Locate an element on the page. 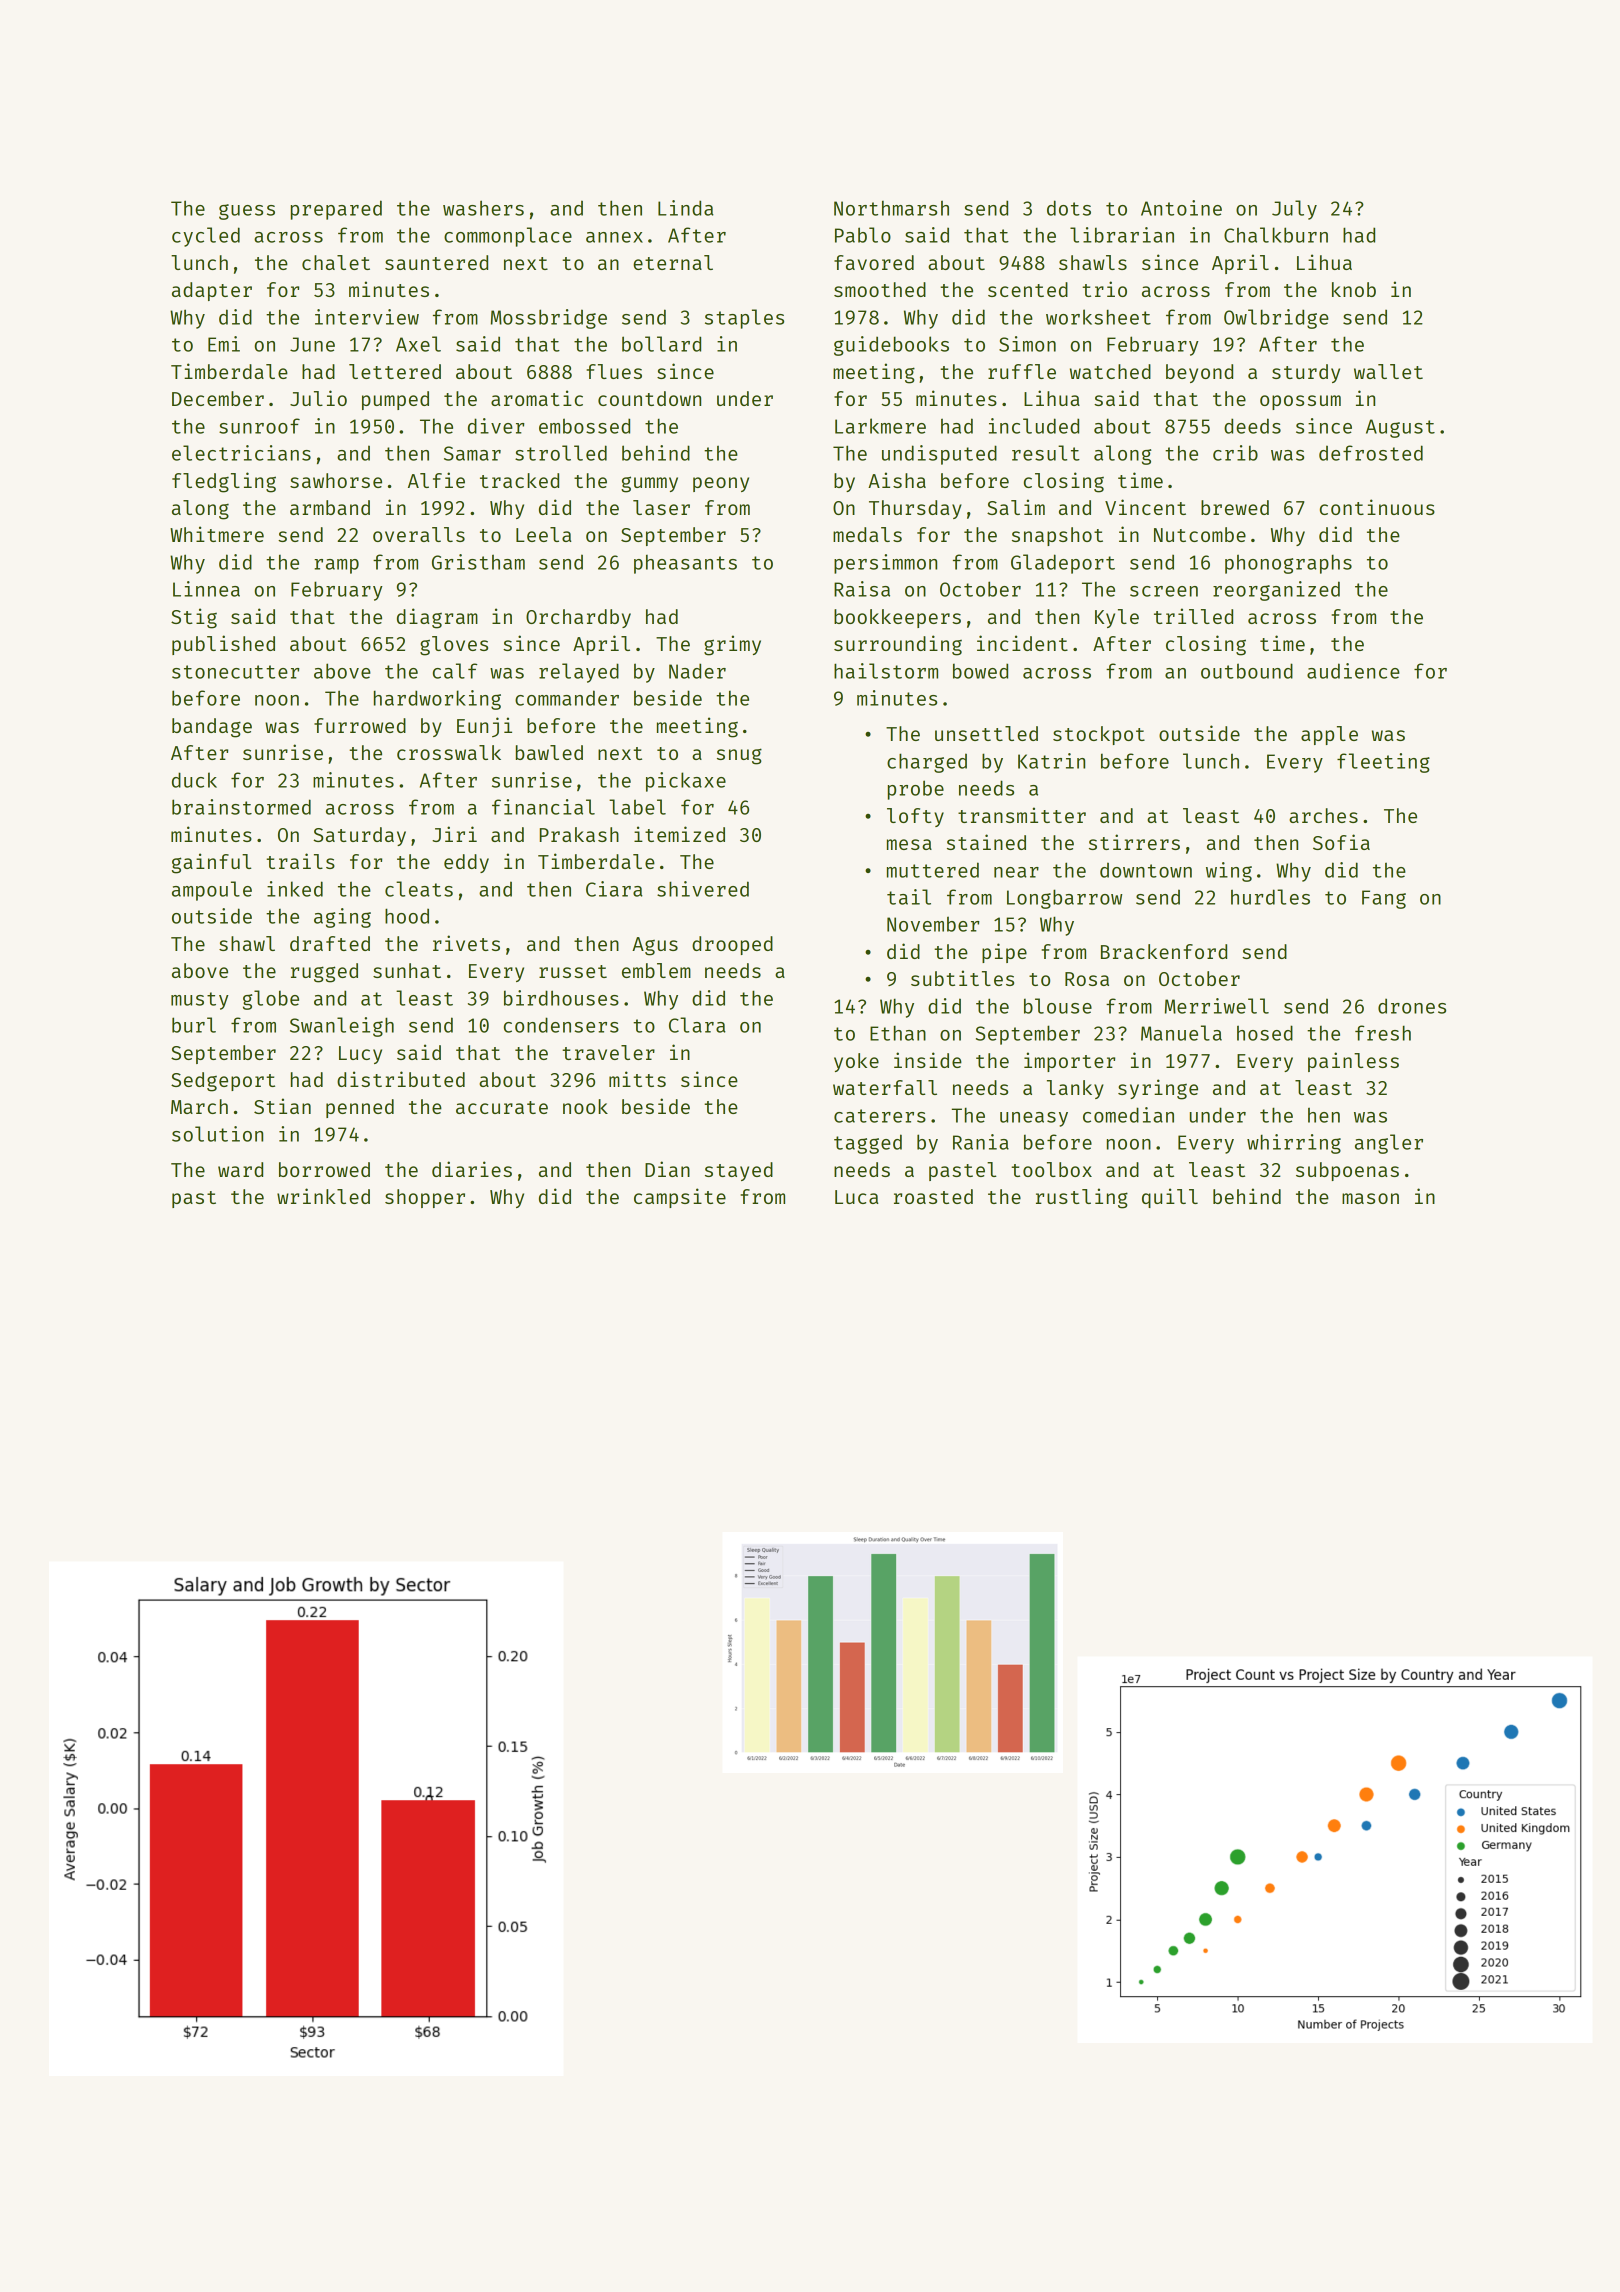 The width and height of the image is (1620, 2292). Brackenford is located at coordinates (1164, 951).
